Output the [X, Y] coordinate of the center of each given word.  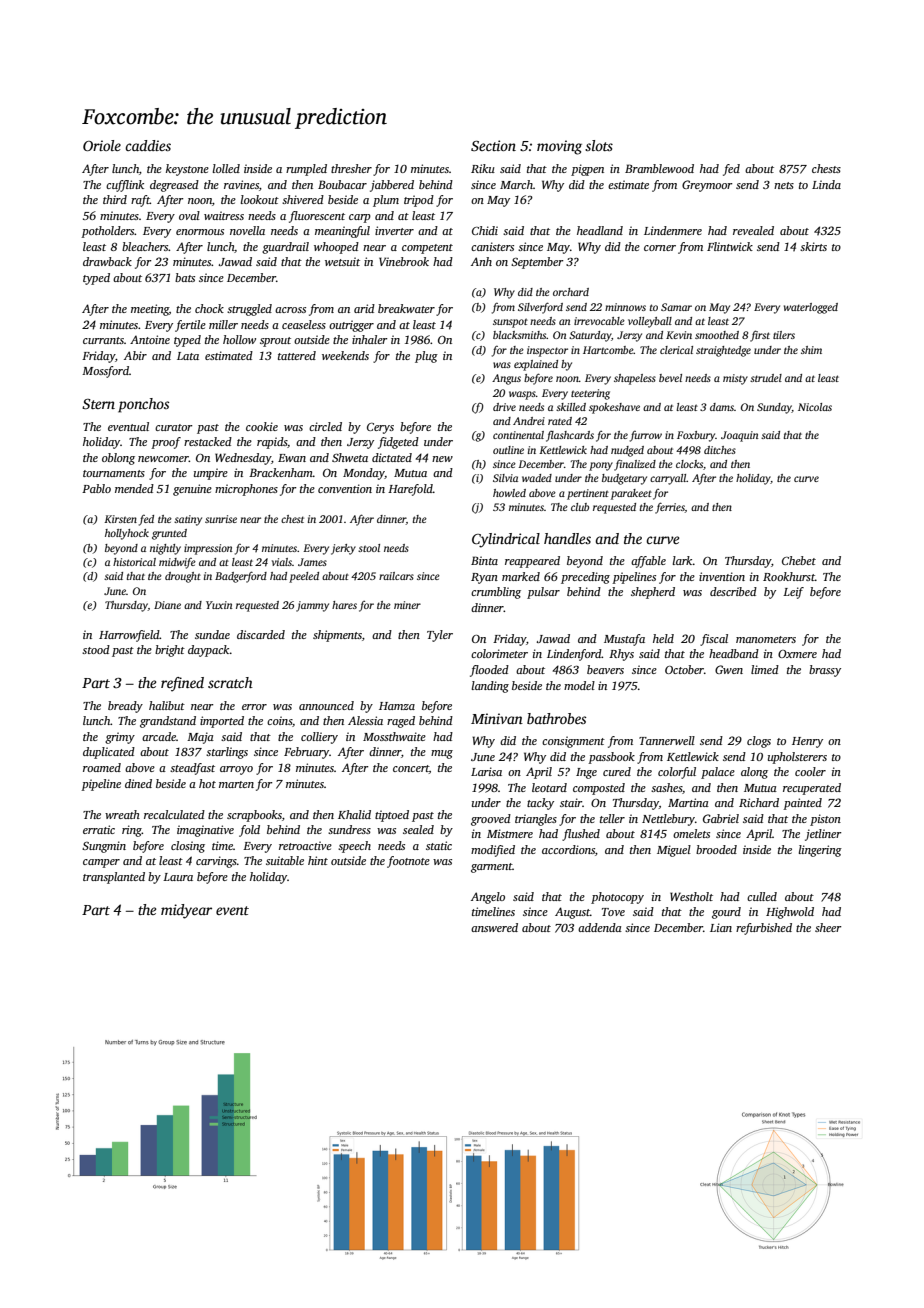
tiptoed [392, 816]
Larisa [486, 771]
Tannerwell [667, 740]
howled [509, 493]
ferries [670, 508]
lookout [260, 199]
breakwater [406, 308]
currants [103, 340]
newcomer [163, 459]
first [760, 336]
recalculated [174, 814]
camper [101, 863]
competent [427, 249]
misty [735, 379]
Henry [807, 742]
